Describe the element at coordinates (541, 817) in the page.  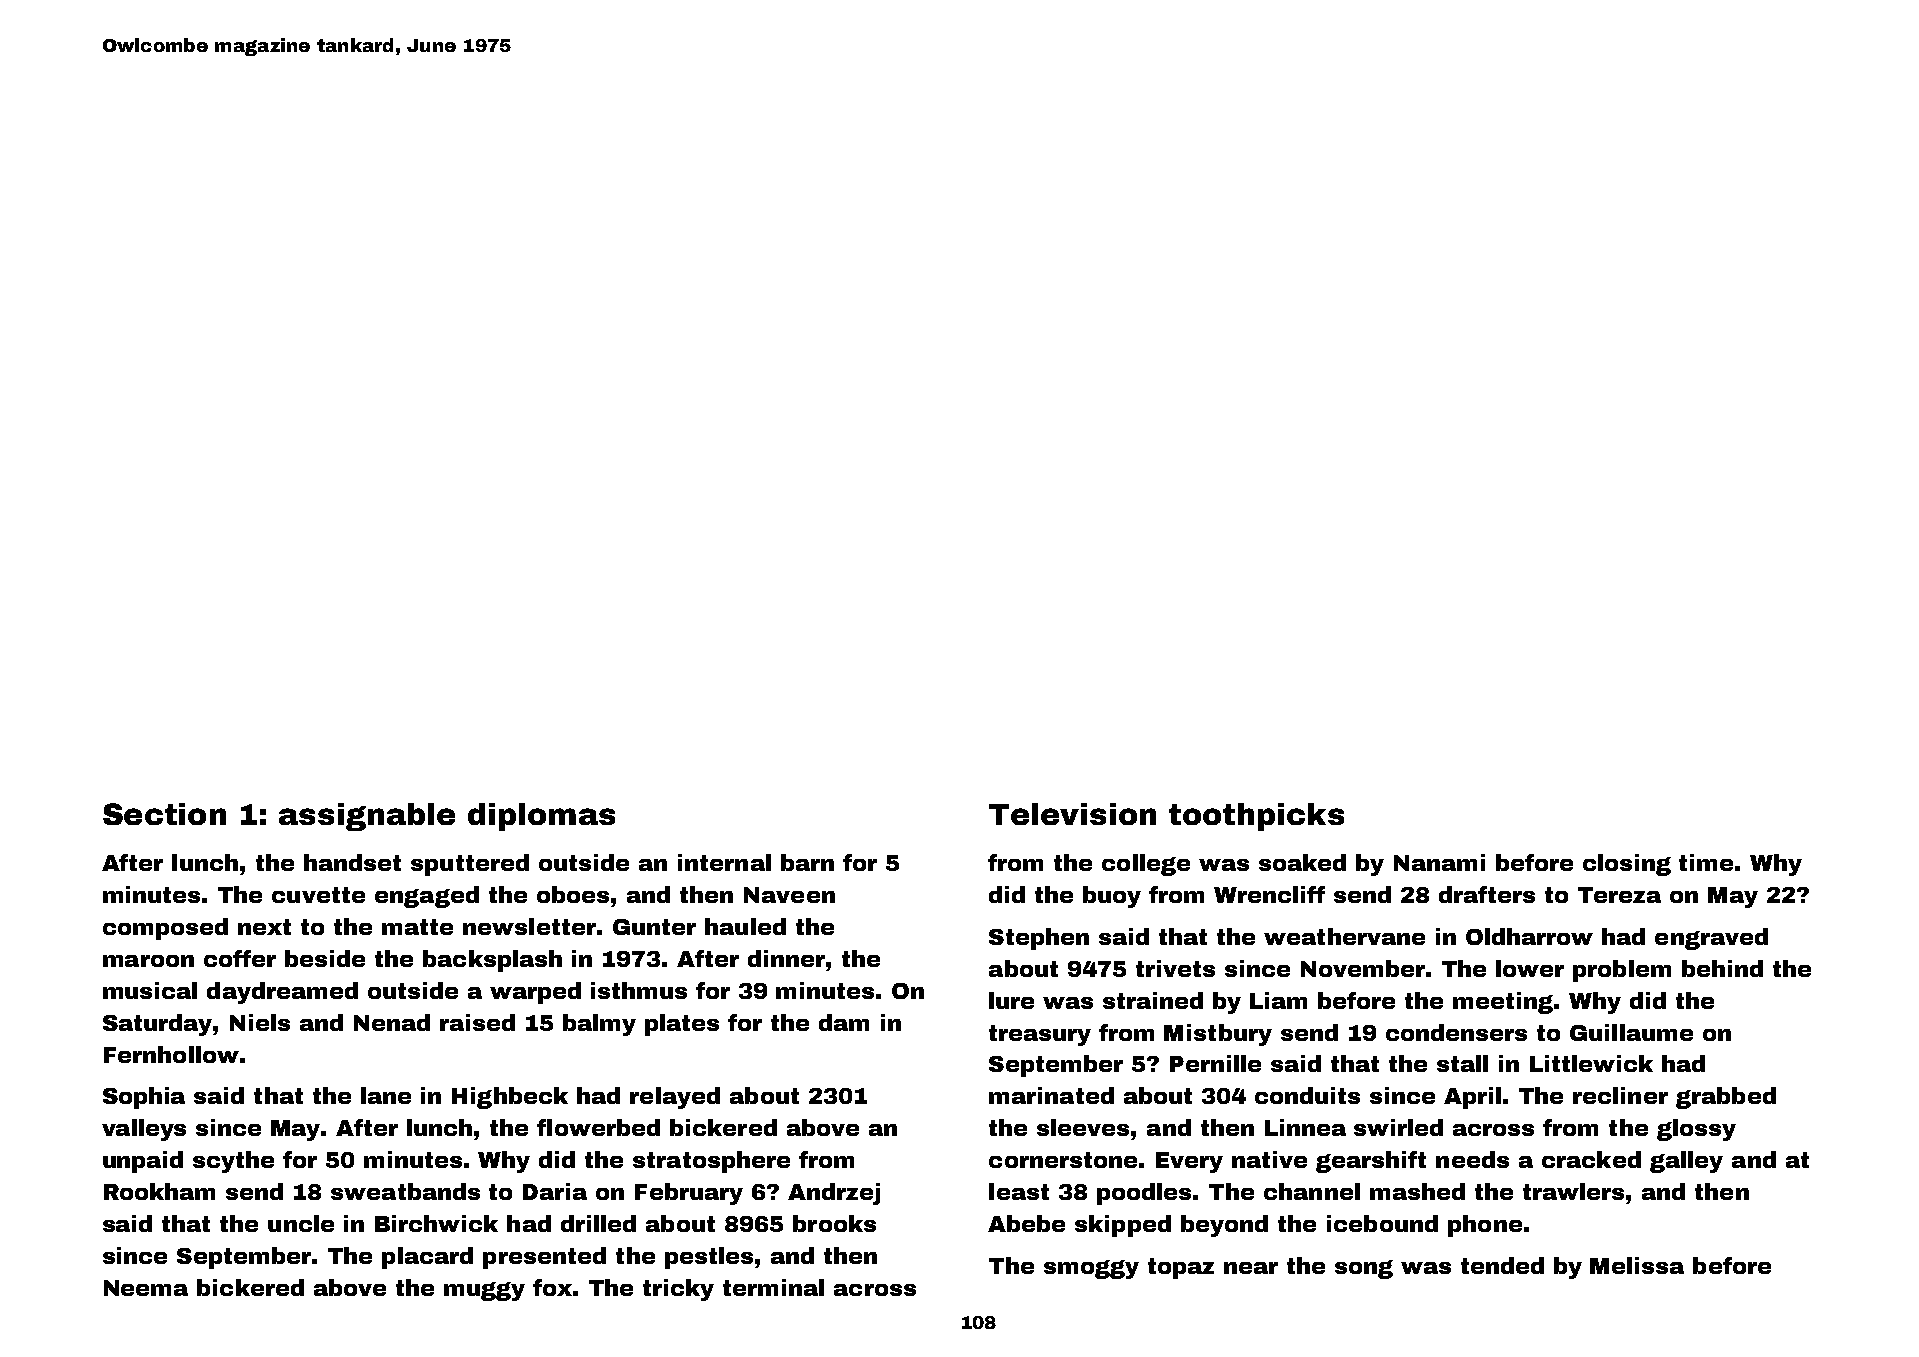
I see `diplomas` at that location.
